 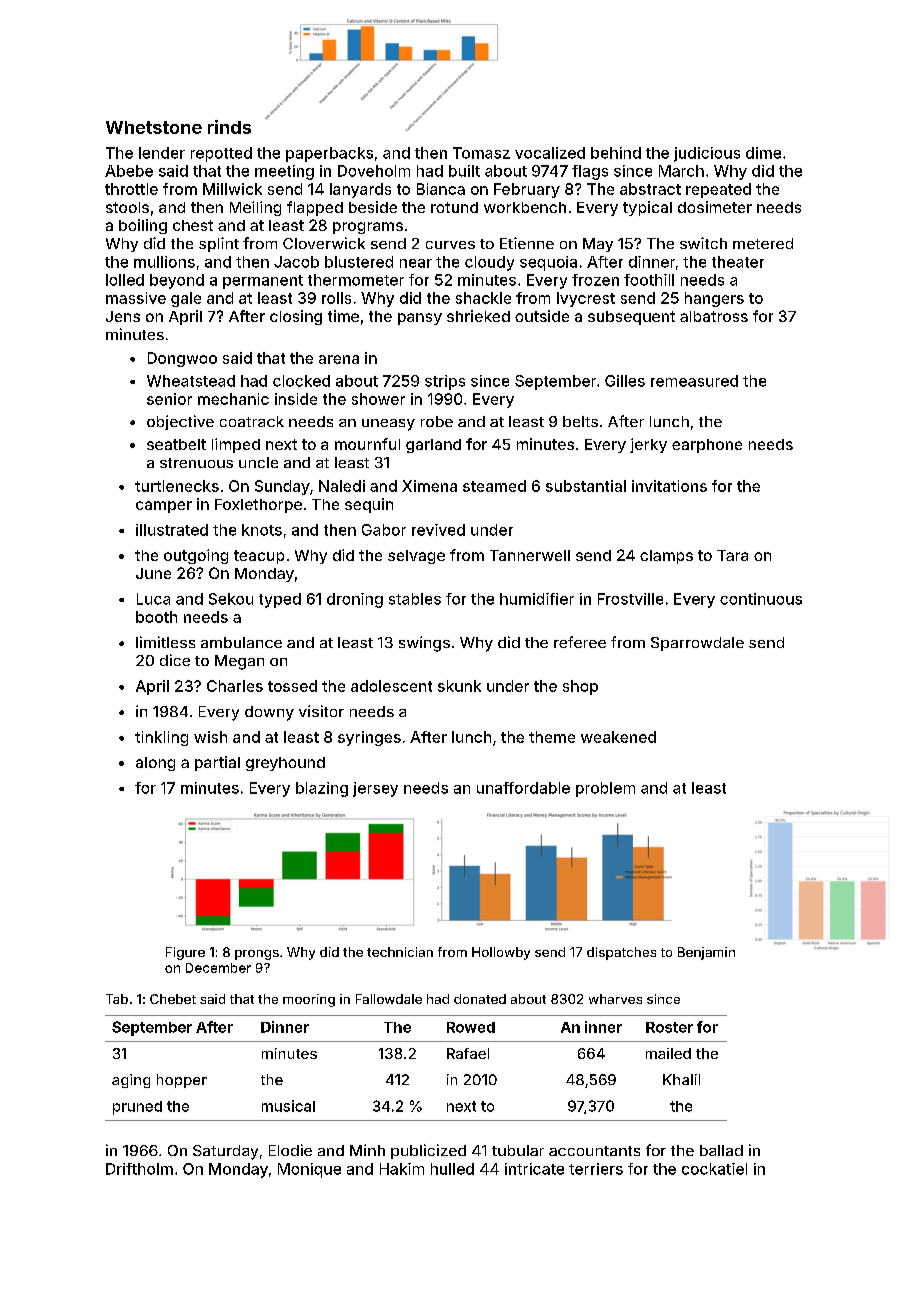 I want to click on Dongwoo, so click(x=182, y=359).
